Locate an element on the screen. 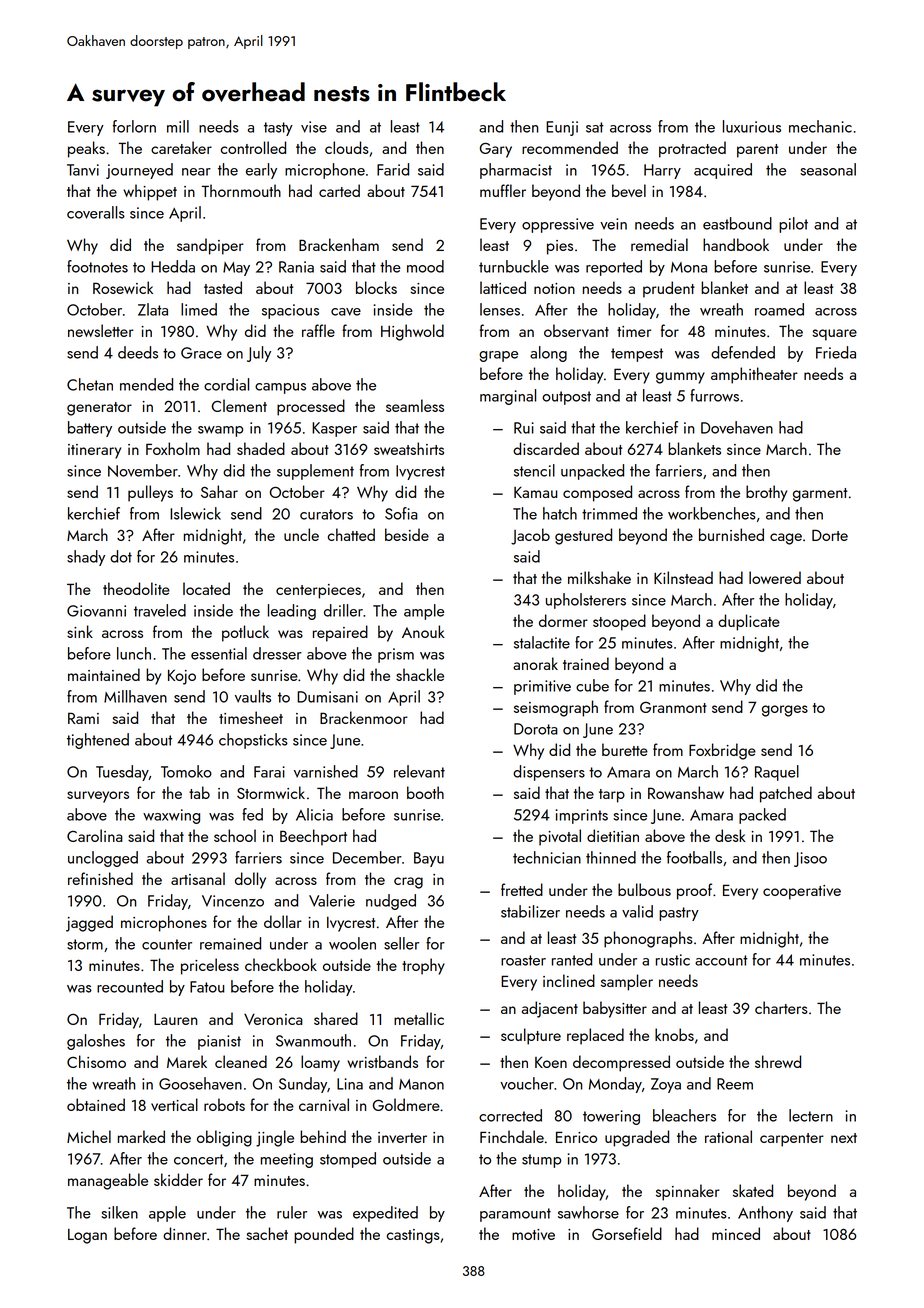 The image size is (924, 1308). burette is located at coordinates (625, 749).
